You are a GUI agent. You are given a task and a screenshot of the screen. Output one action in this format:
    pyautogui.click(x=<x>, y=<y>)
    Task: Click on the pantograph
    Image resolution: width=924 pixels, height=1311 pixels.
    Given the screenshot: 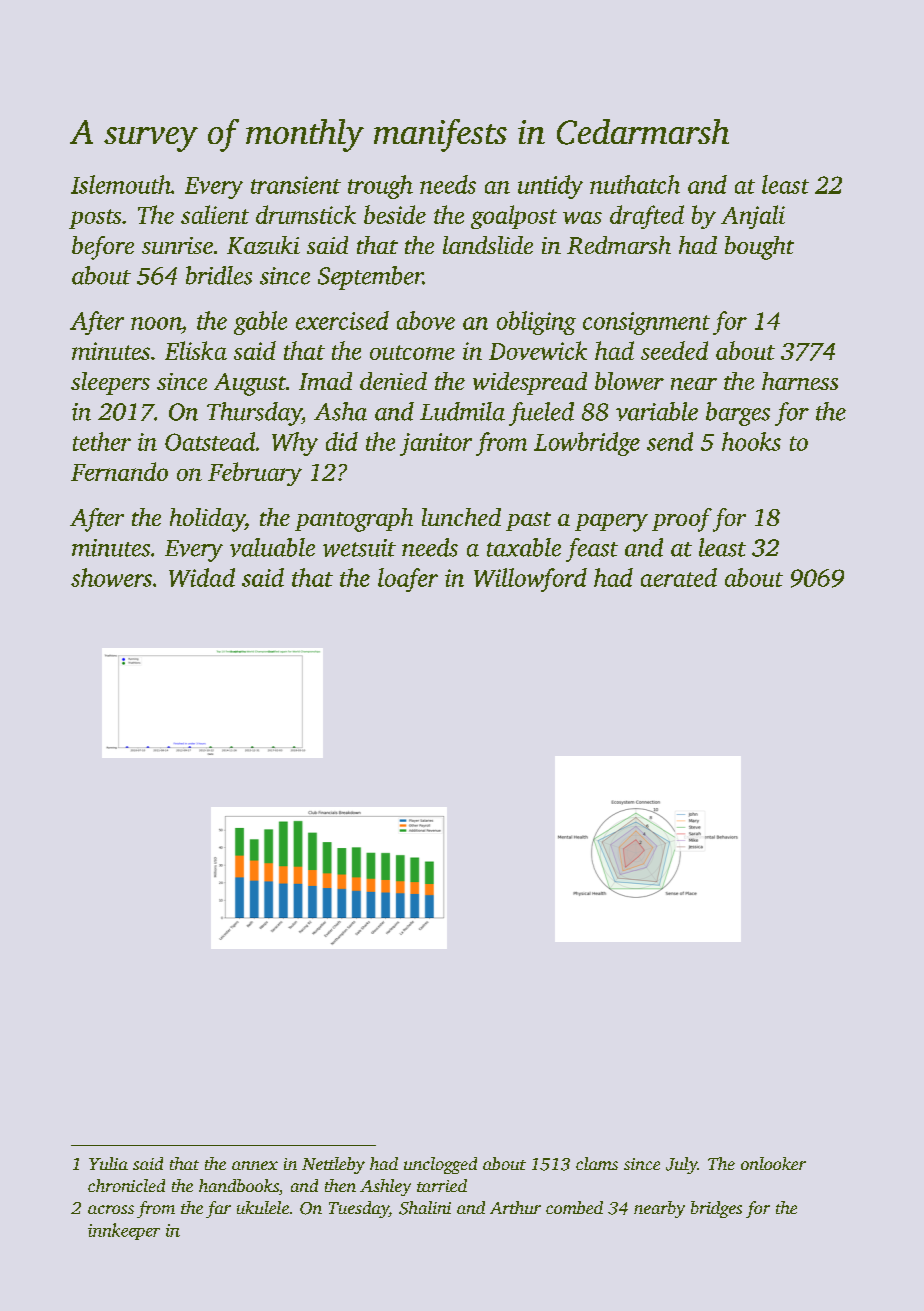 What is the action you would take?
    pyautogui.click(x=354, y=520)
